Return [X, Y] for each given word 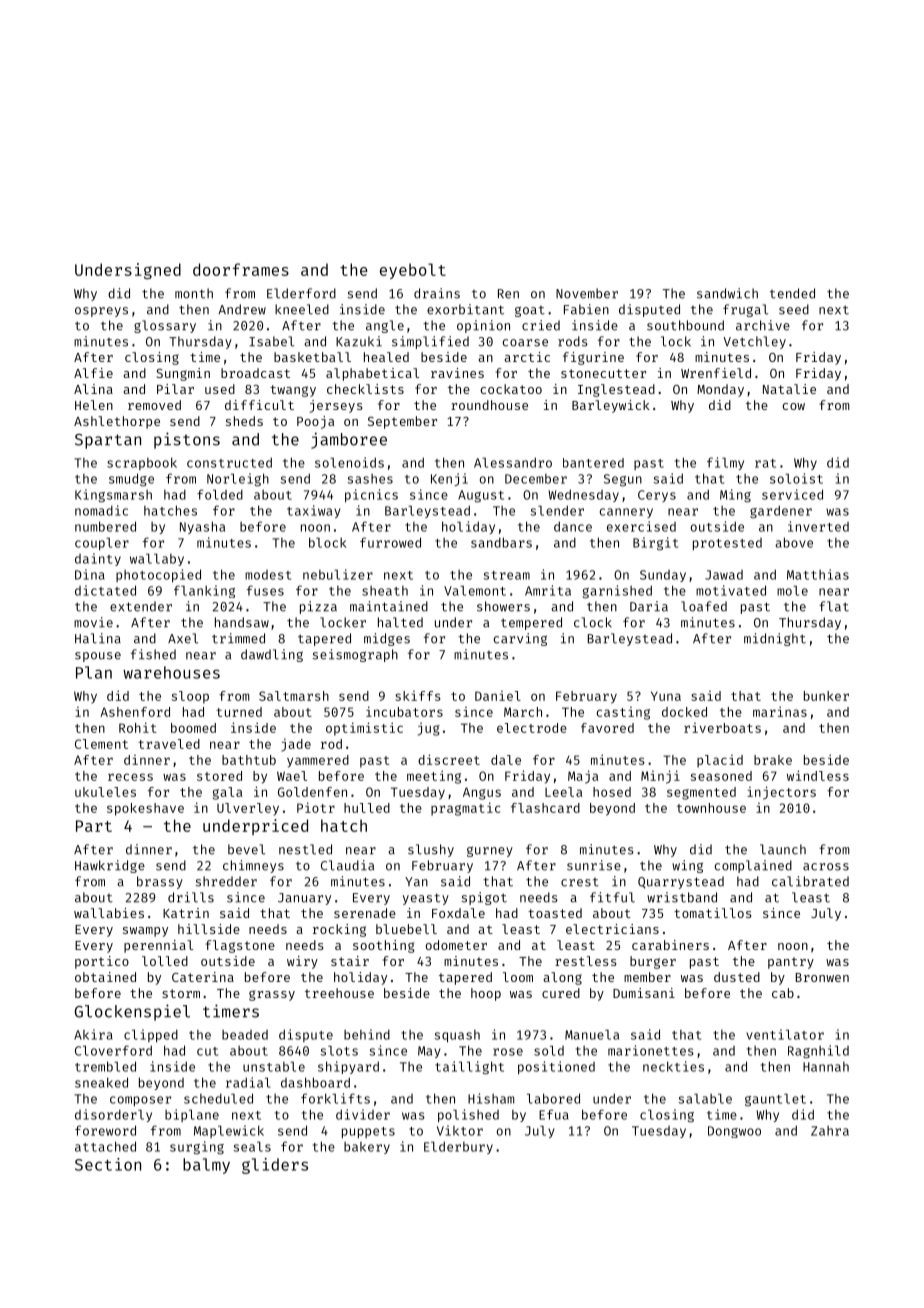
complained [753, 866]
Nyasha [202, 527]
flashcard [545, 808]
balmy [206, 1166]
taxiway [314, 511]
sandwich [727, 293]
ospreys [101, 312]
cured [561, 993]
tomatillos [713, 913]
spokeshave [145, 809]
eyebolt [413, 271]
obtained [105, 977]
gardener [781, 512]
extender [141, 606]
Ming [735, 496]
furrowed [390, 542]
